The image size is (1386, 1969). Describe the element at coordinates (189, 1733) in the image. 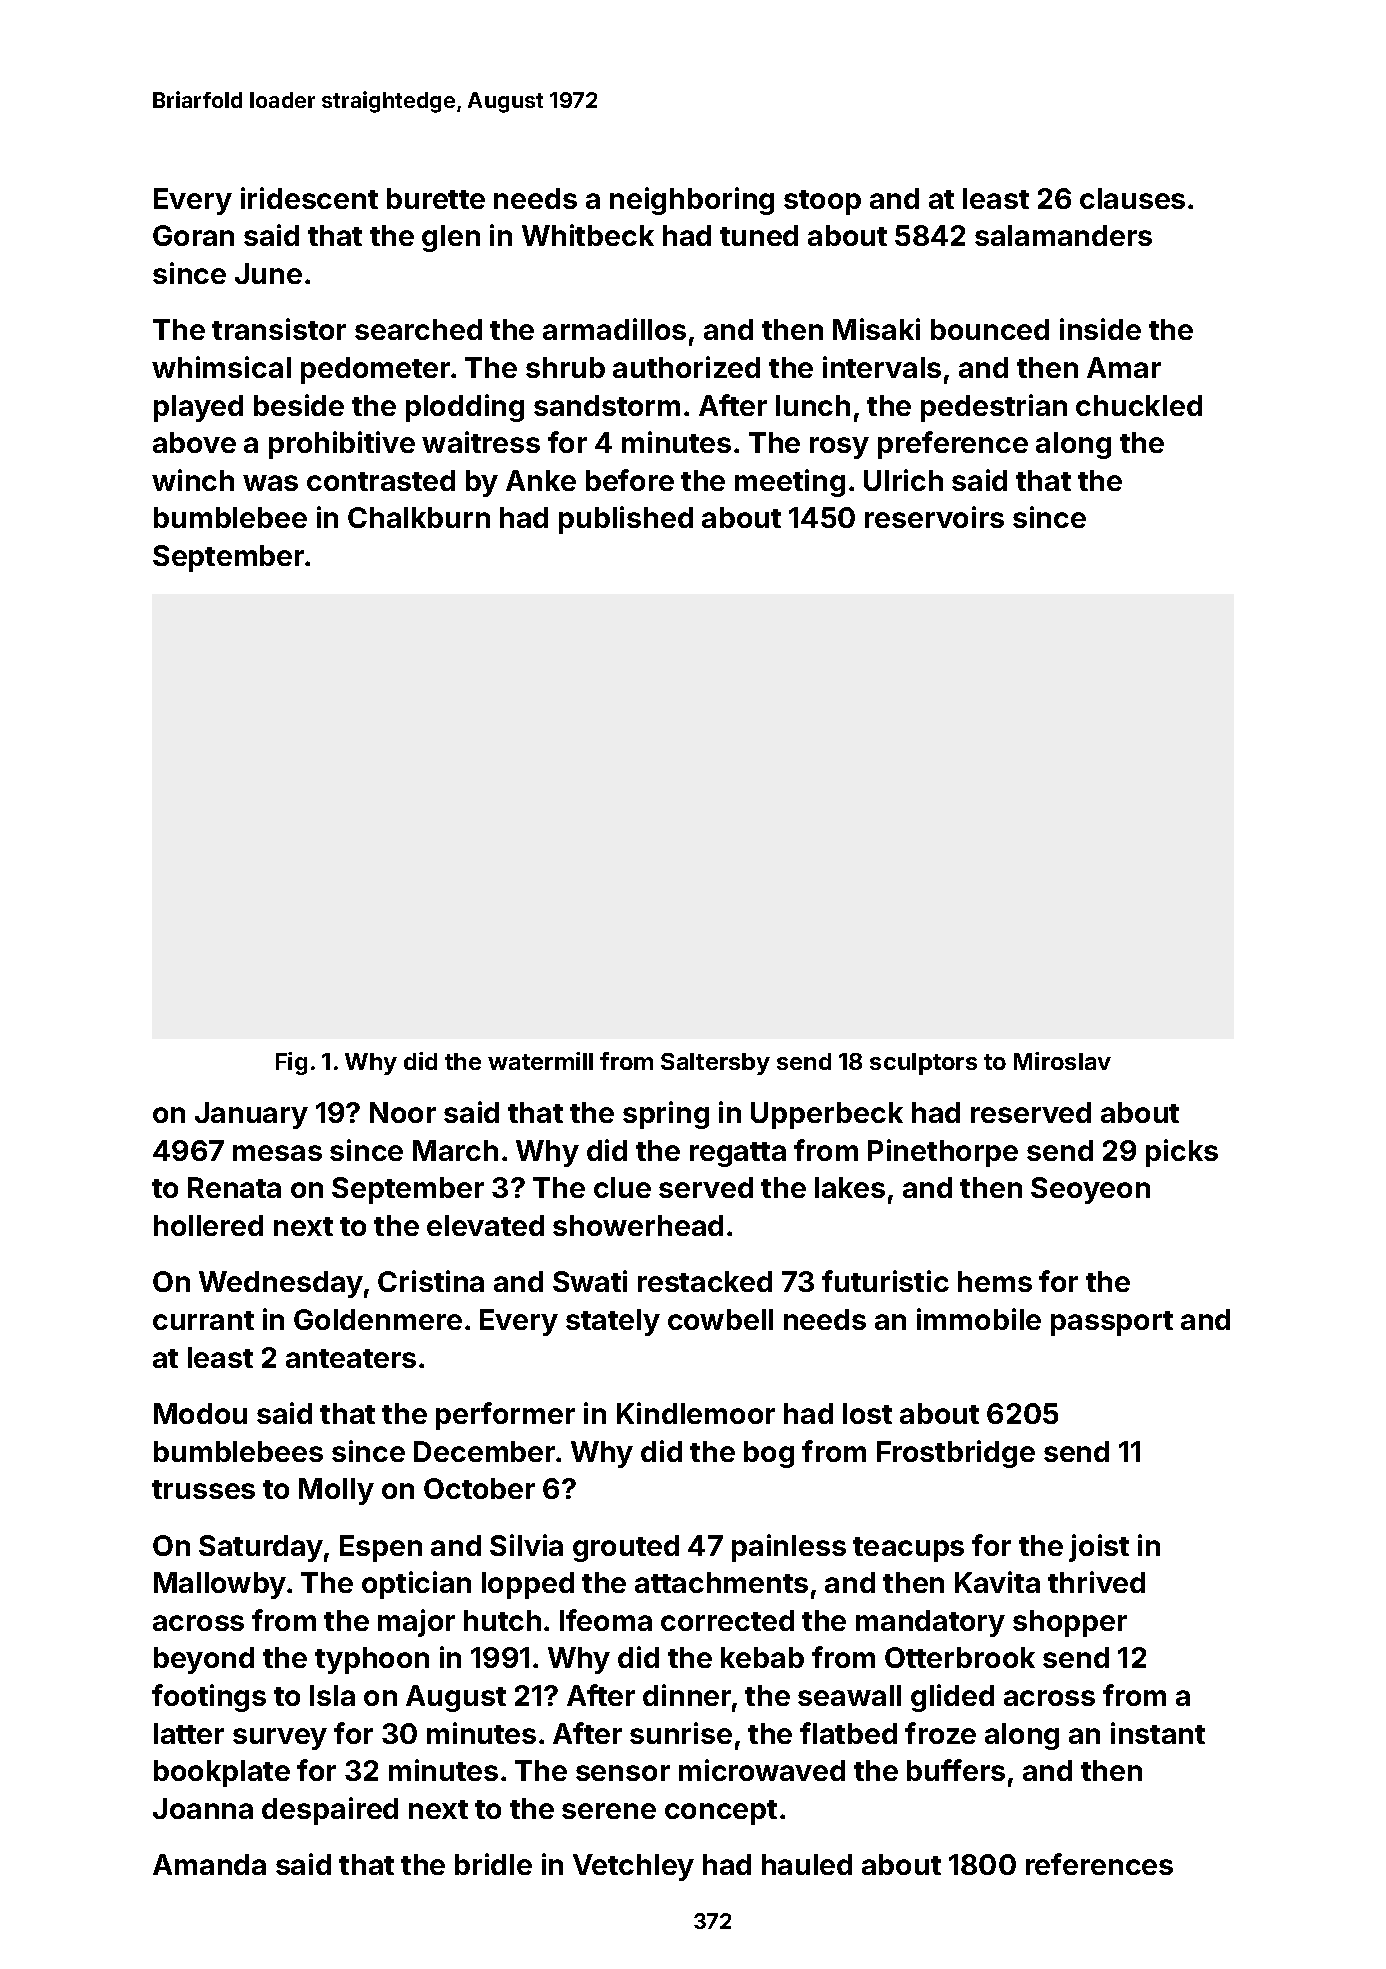

I see `latter` at that location.
